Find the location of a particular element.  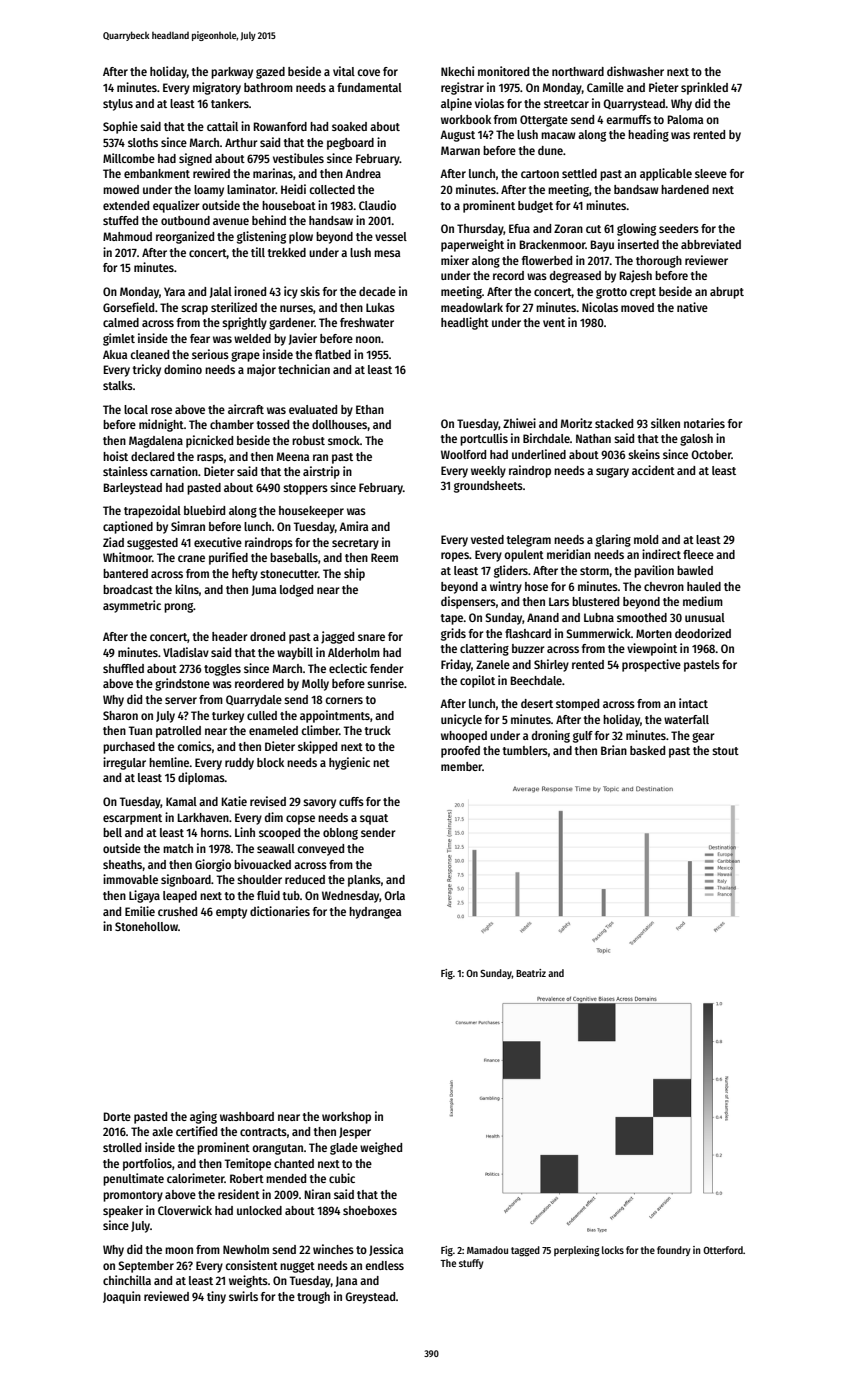

basked is located at coordinates (647, 750).
